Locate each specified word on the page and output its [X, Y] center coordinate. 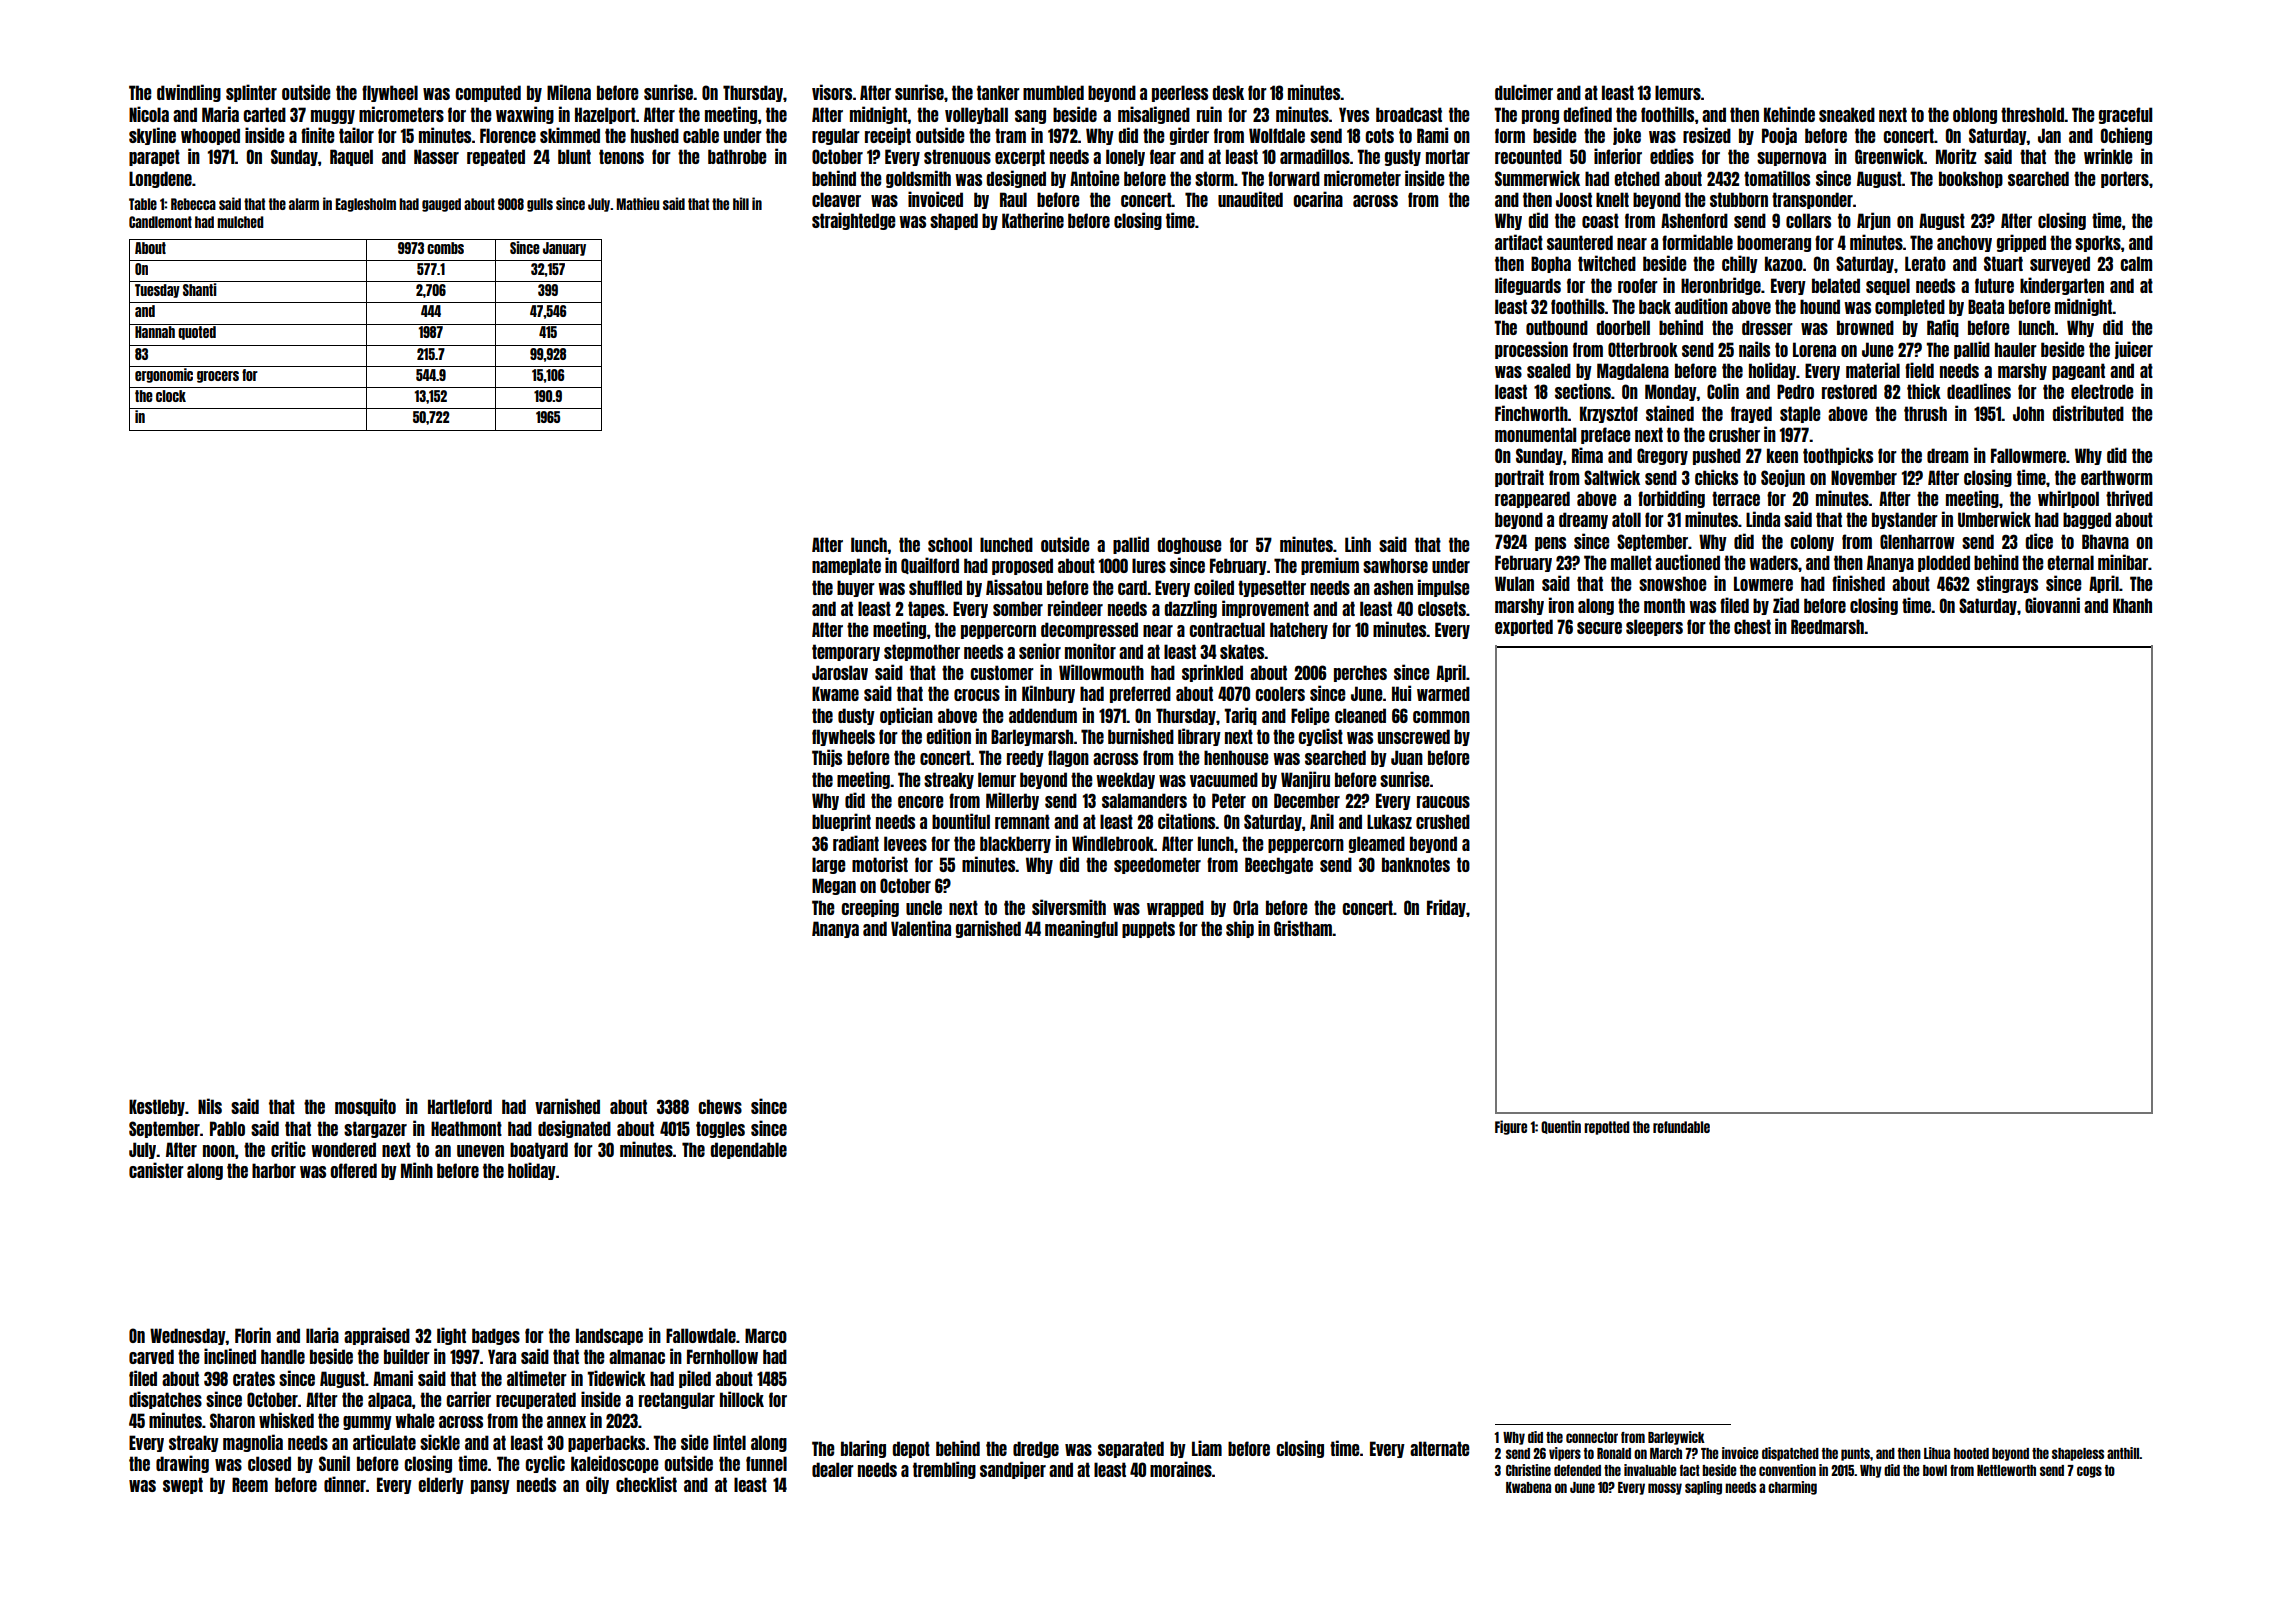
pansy [490, 1487]
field [1919, 370]
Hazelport [605, 115]
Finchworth [1531, 413]
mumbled [1053, 92]
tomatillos [1777, 178]
